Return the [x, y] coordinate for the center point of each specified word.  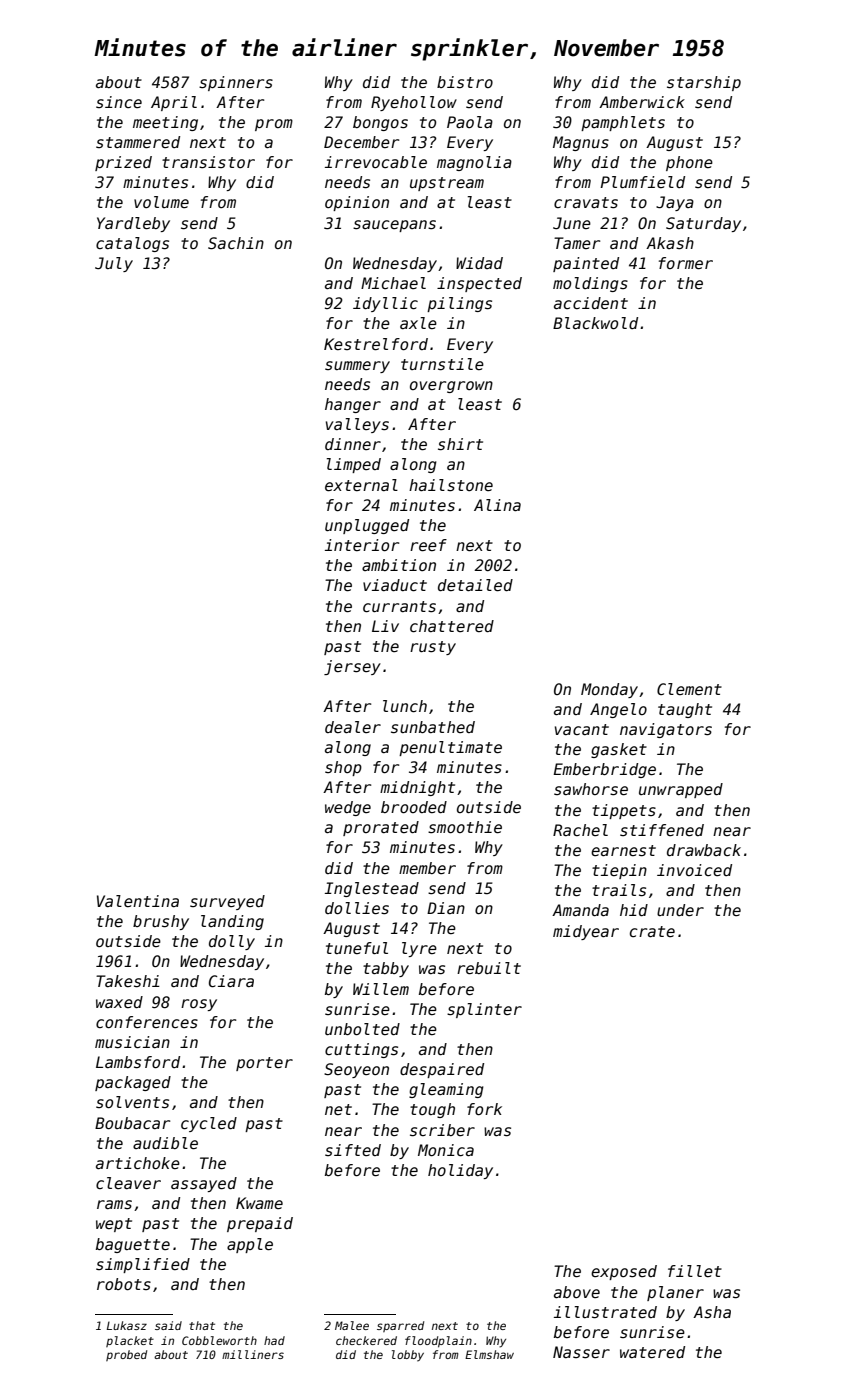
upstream [447, 184]
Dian [446, 908]
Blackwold [595, 323]
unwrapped [681, 790]
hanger [353, 405]
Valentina [138, 901]
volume [161, 202]
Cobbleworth [219, 1340]
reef [428, 545]
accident [591, 303]
